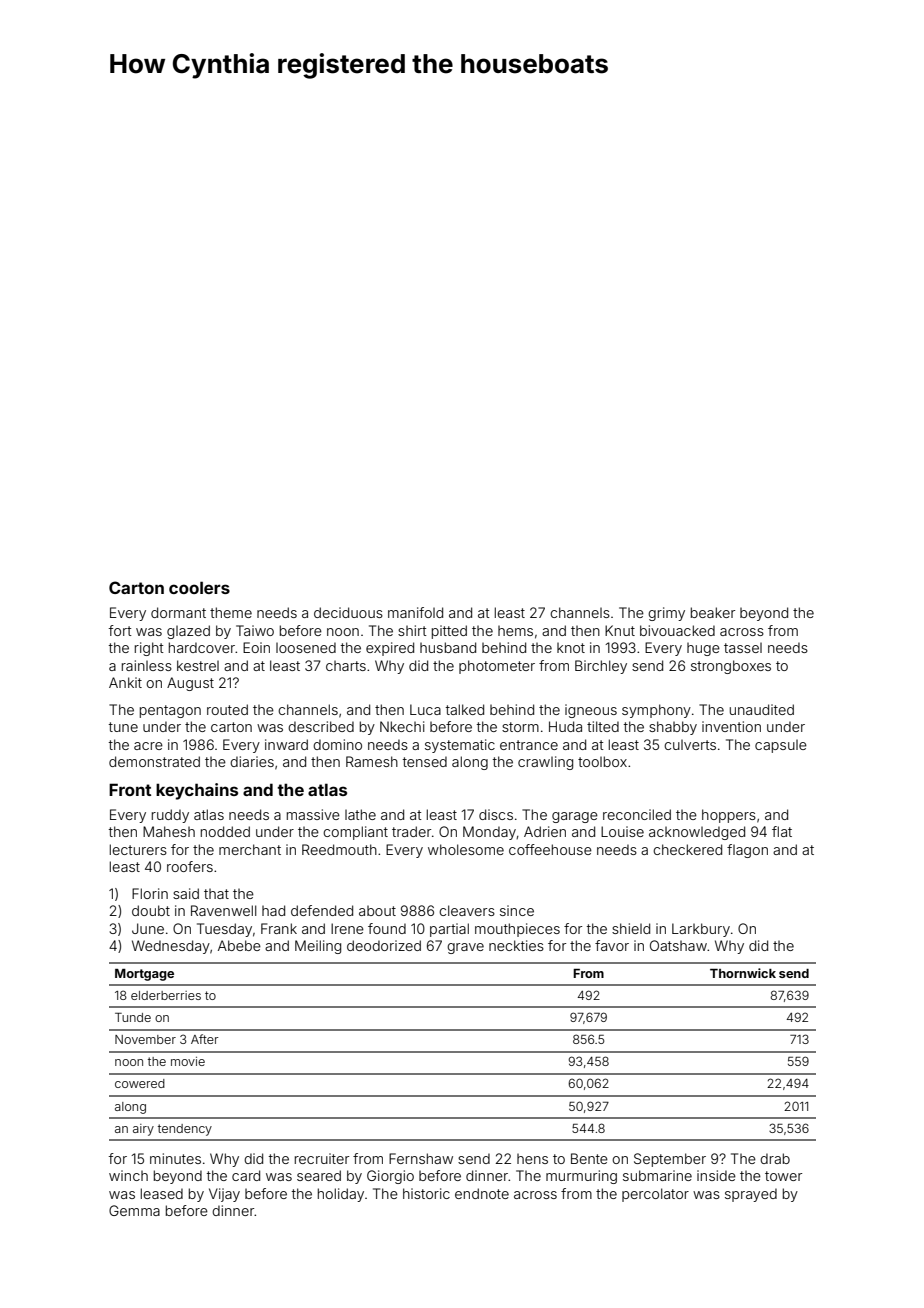  What do you see at coordinates (321, 726) in the image?
I see `described` at bounding box center [321, 726].
